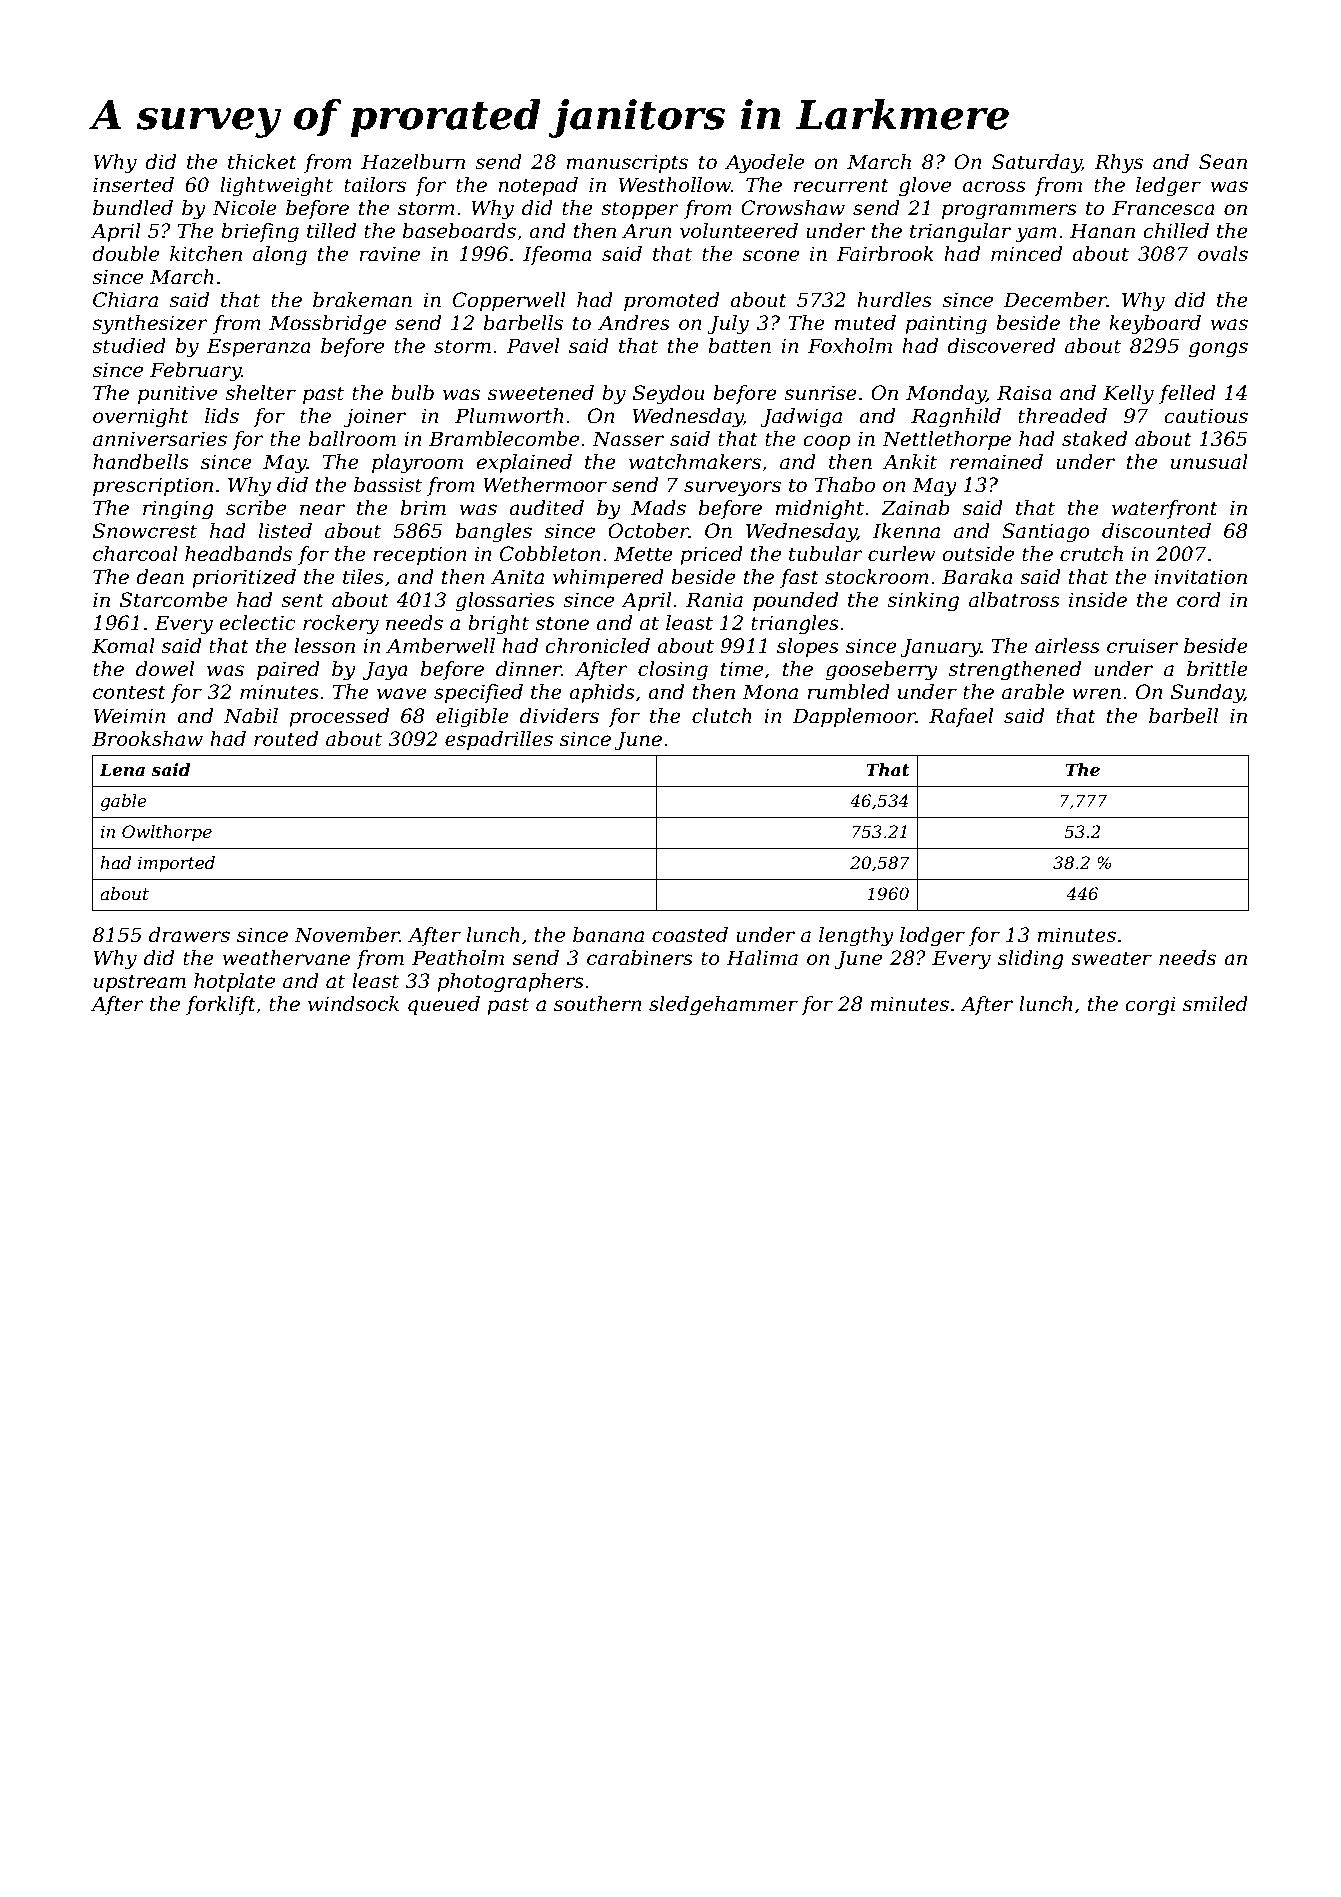 The image size is (1341, 1897). Describe the element at coordinates (1206, 416) in the screenshot. I see `cautious` at that location.
